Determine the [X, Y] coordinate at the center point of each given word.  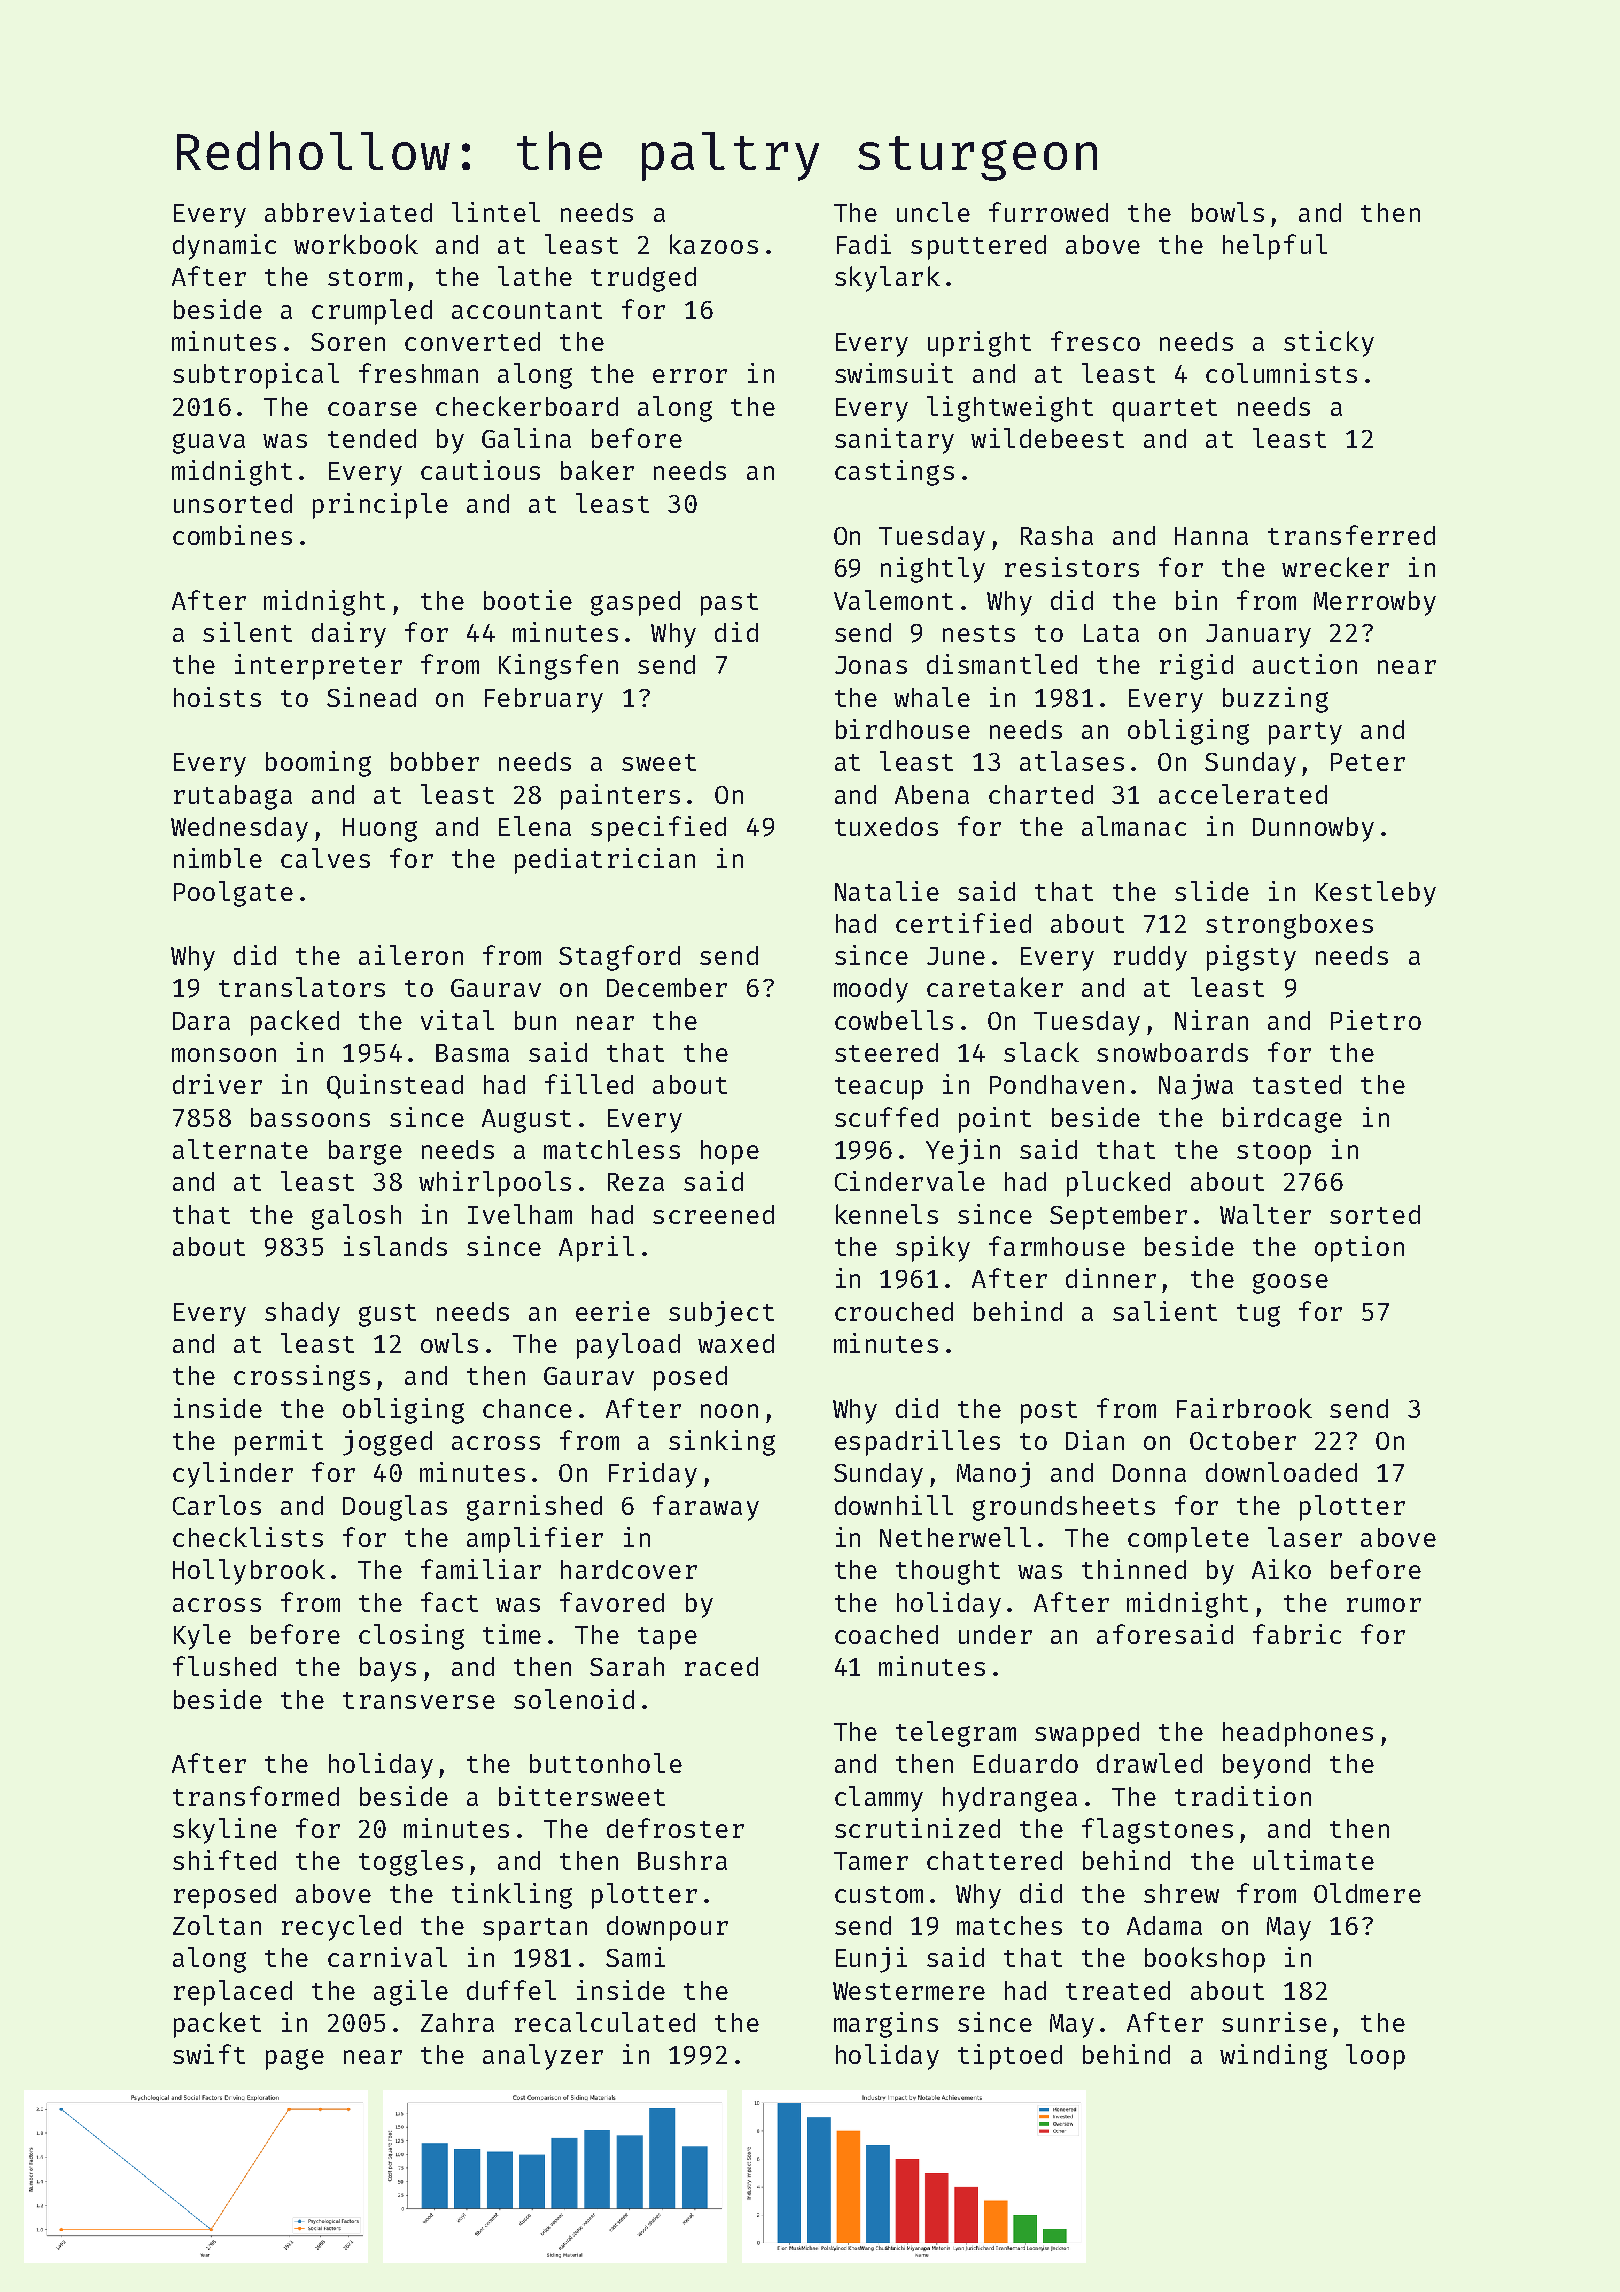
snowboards [1172, 1052]
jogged [387, 1443]
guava [209, 443]
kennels [887, 1214]
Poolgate [233, 894]
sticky [1329, 344]
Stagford [619, 958]
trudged [643, 279]
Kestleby [1376, 894]
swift [209, 2054]
